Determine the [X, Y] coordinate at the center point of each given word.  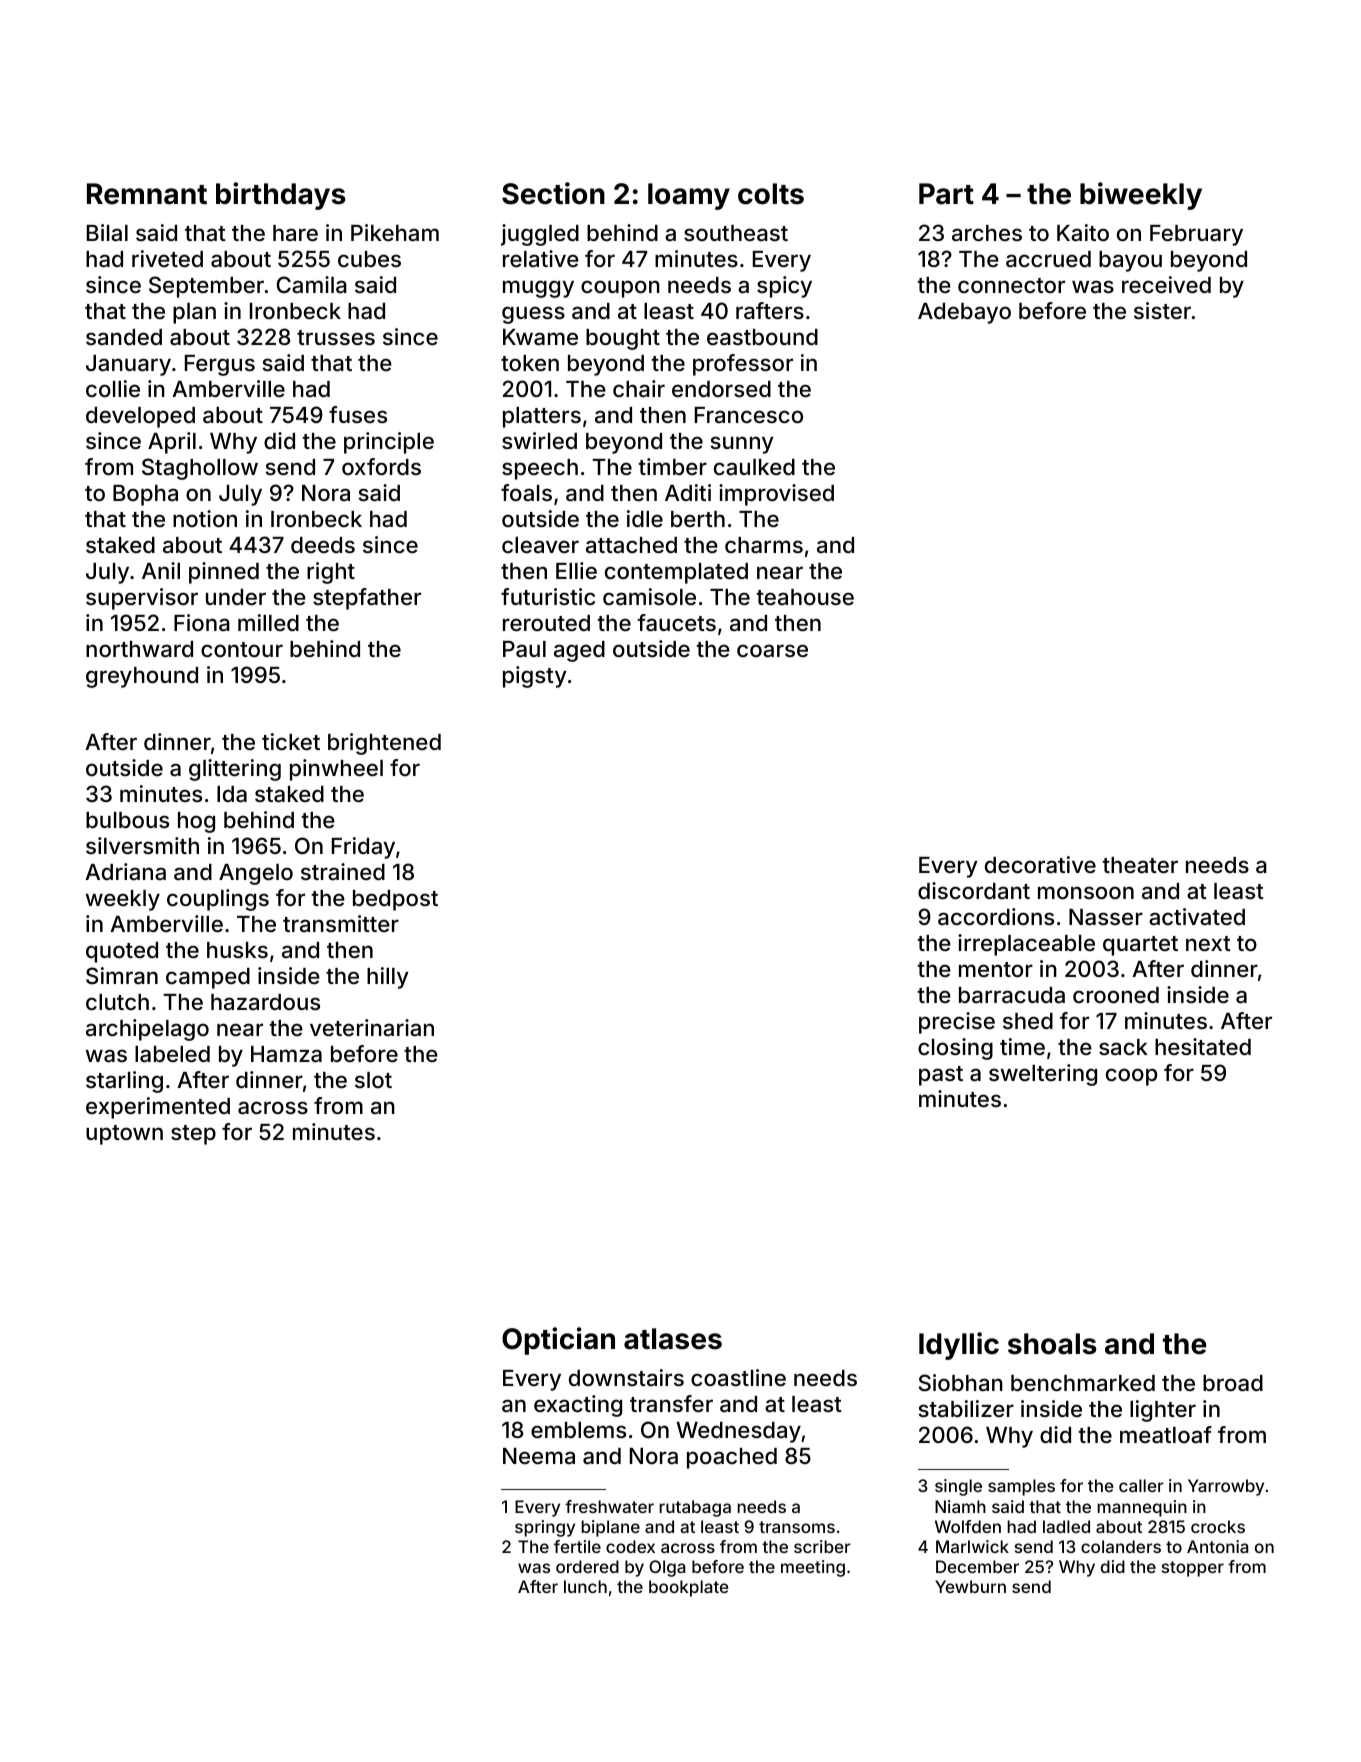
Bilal [107, 233]
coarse [772, 651]
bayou [1130, 261]
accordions [996, 917]
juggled [540, 235]
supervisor [142, 599]
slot [373, 1080]
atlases [673, 1339]
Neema [539, 1456]
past [941, 1076]
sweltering [1043, 1075]
